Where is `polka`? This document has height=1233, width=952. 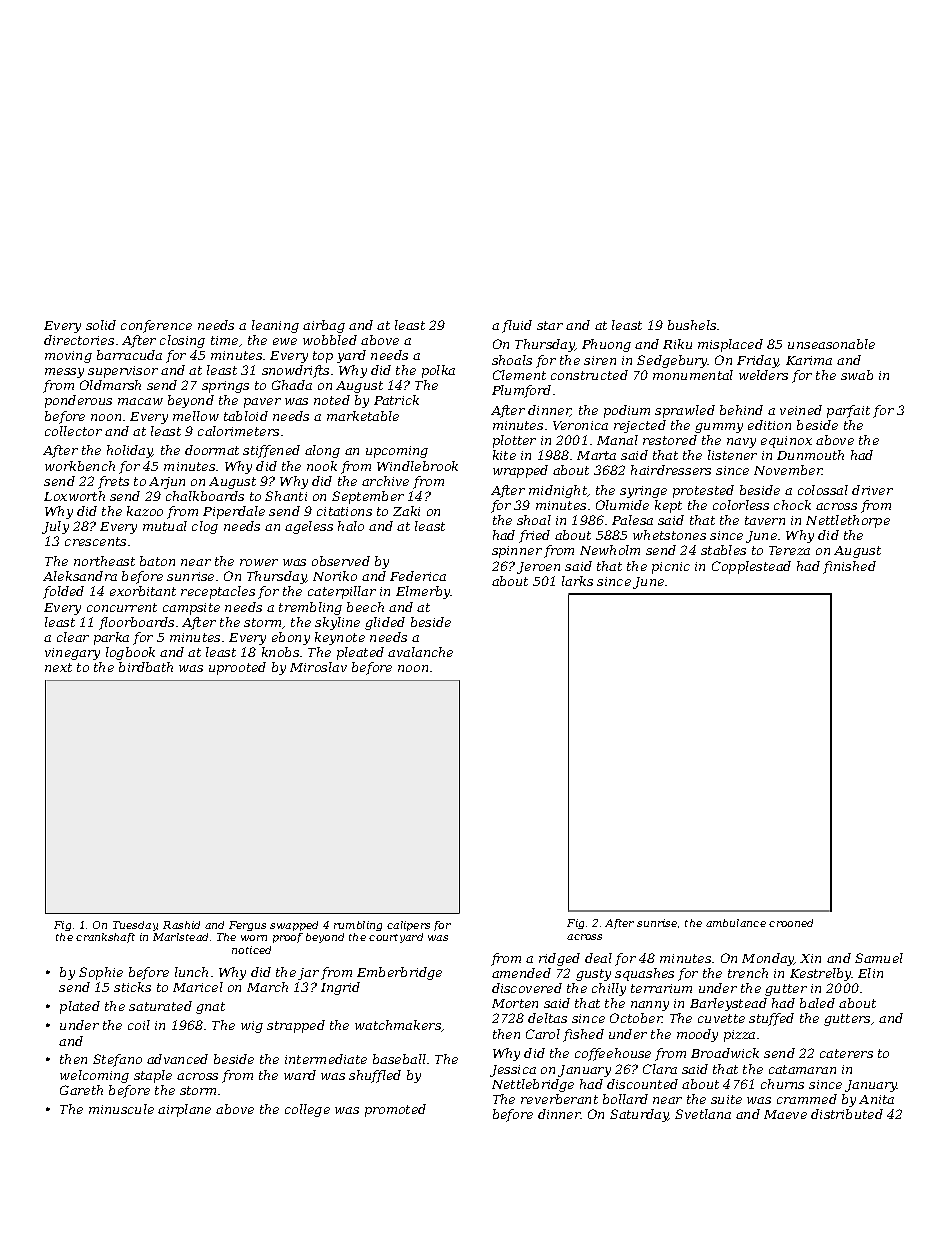 polka is located at coordinates (438, 371).
